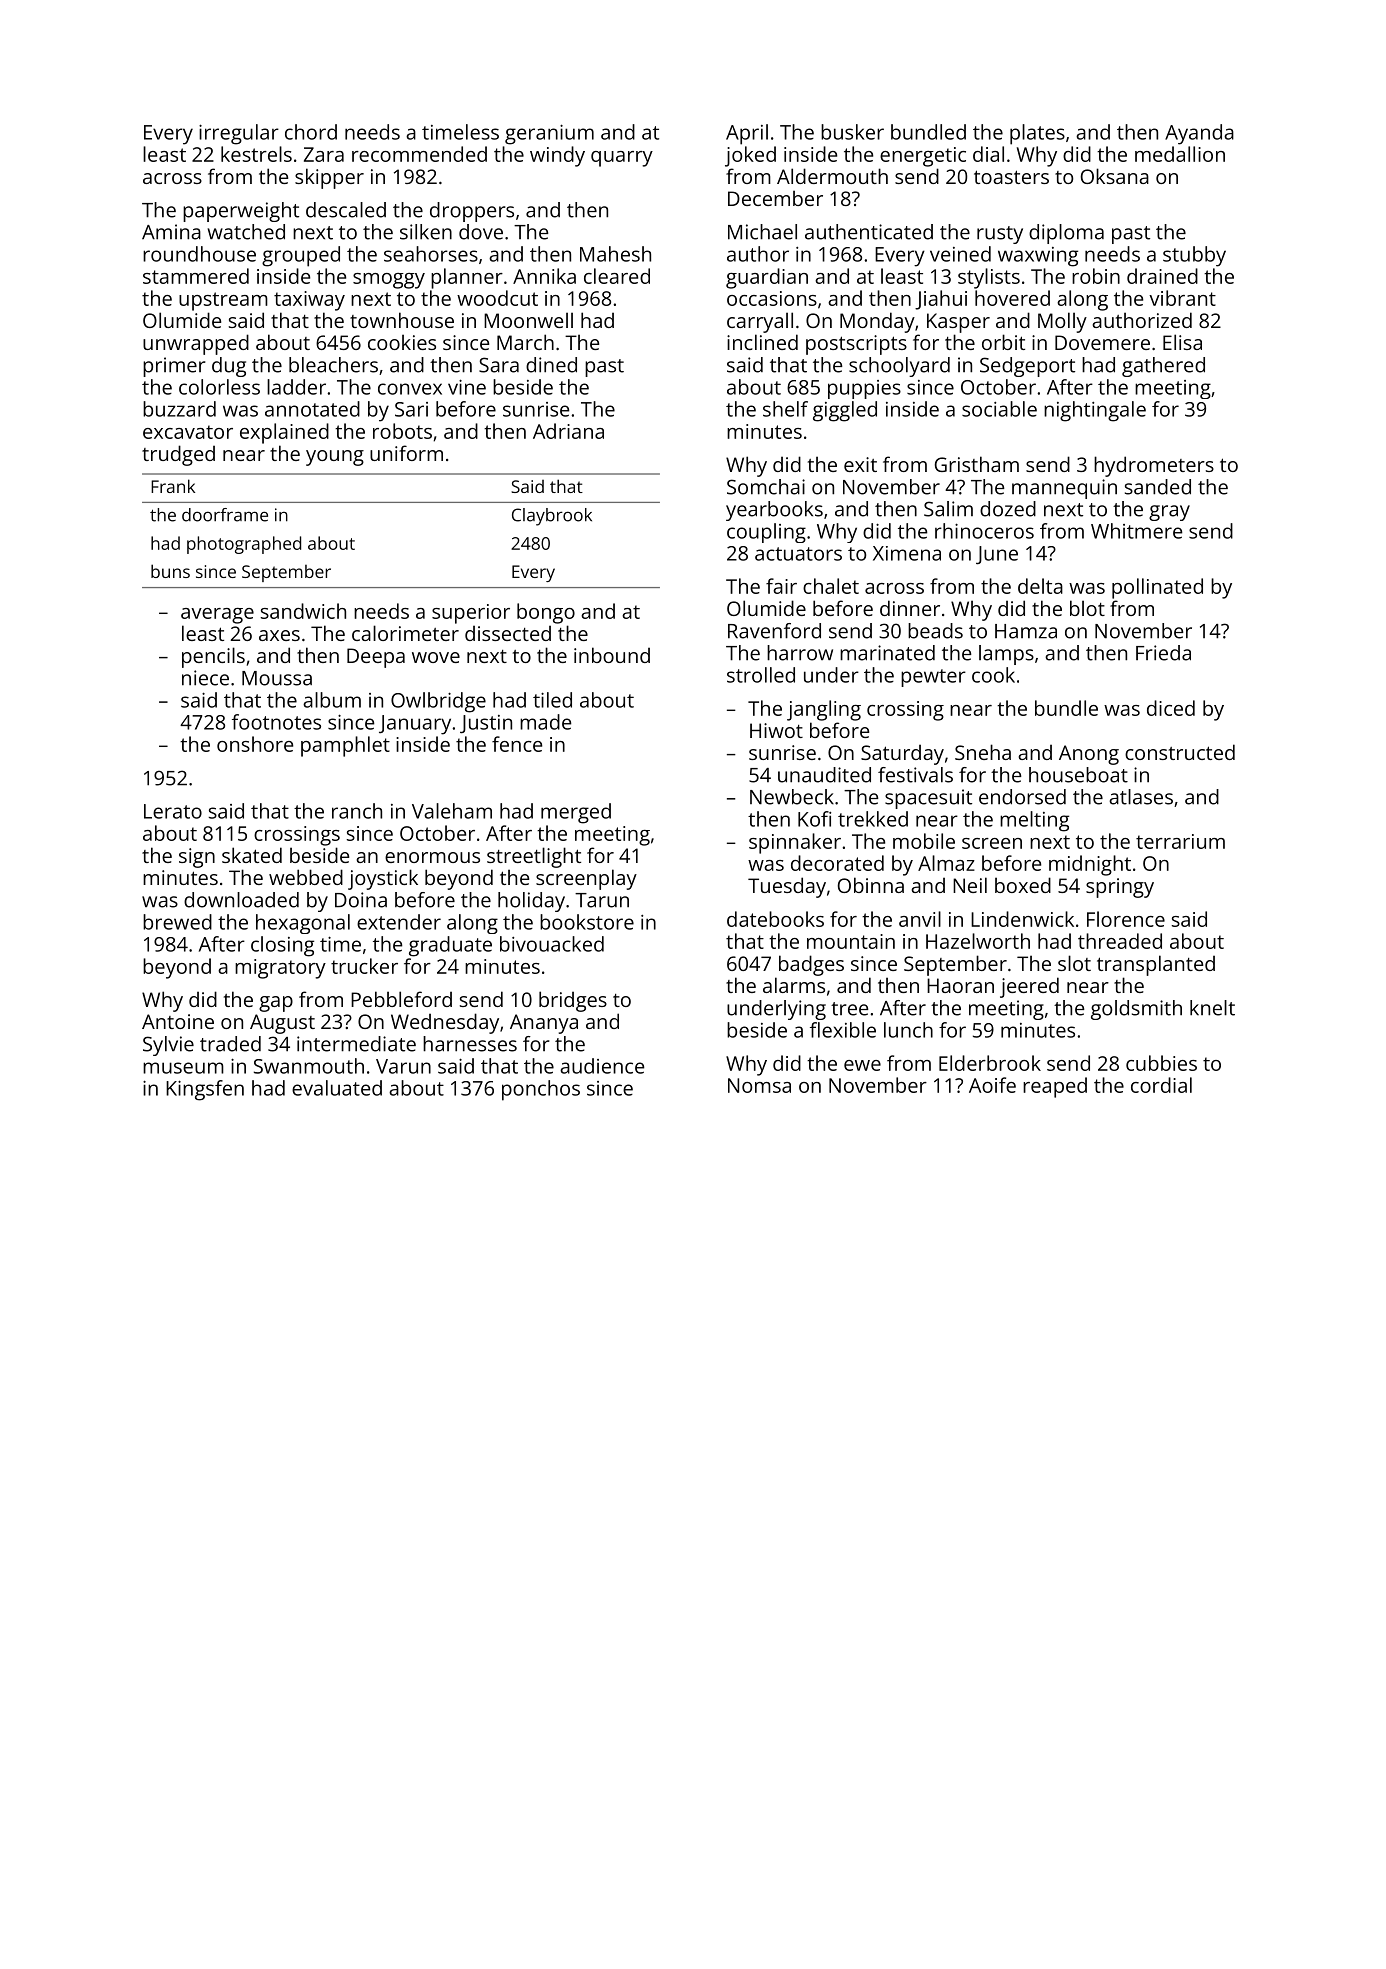  What do you see at coordinates (1078, 775) in the screenshot?
I see `houseboat` at bounding box center [1078, 775].
